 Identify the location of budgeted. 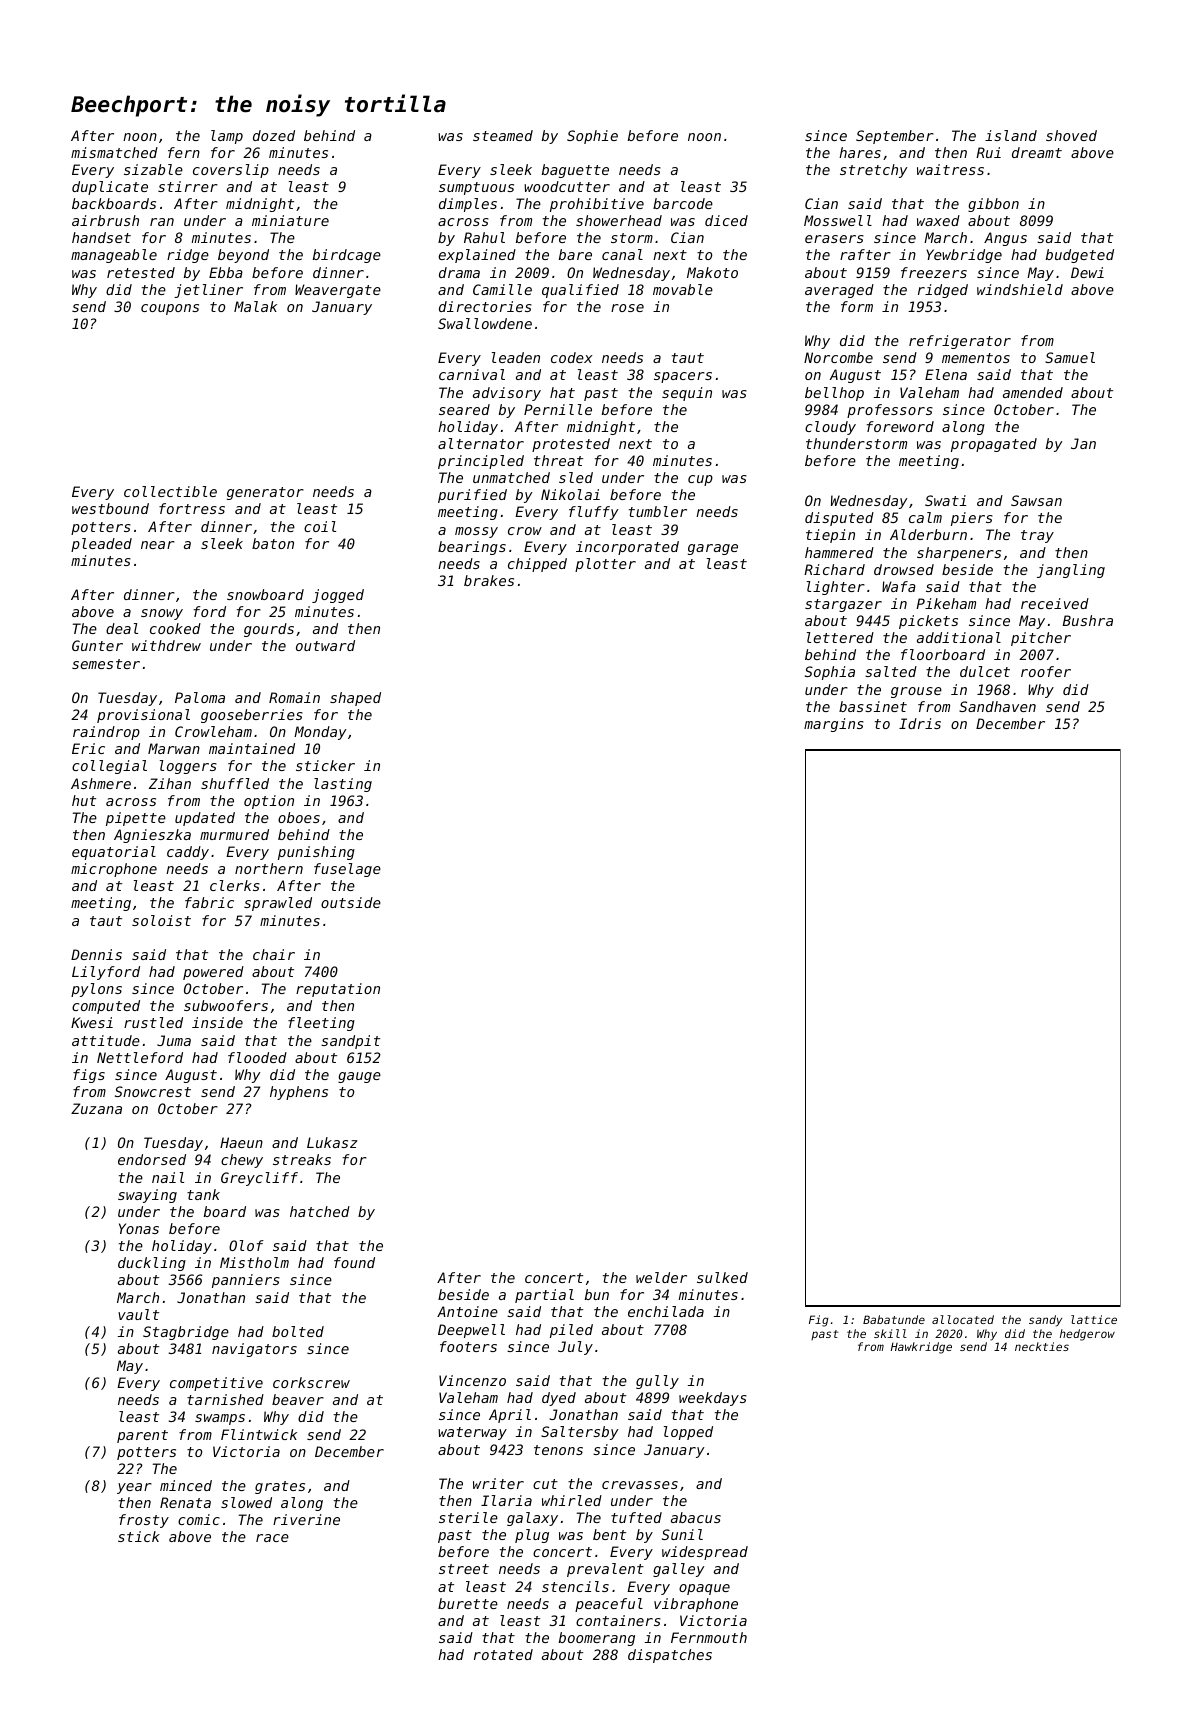
(1080, 256).
